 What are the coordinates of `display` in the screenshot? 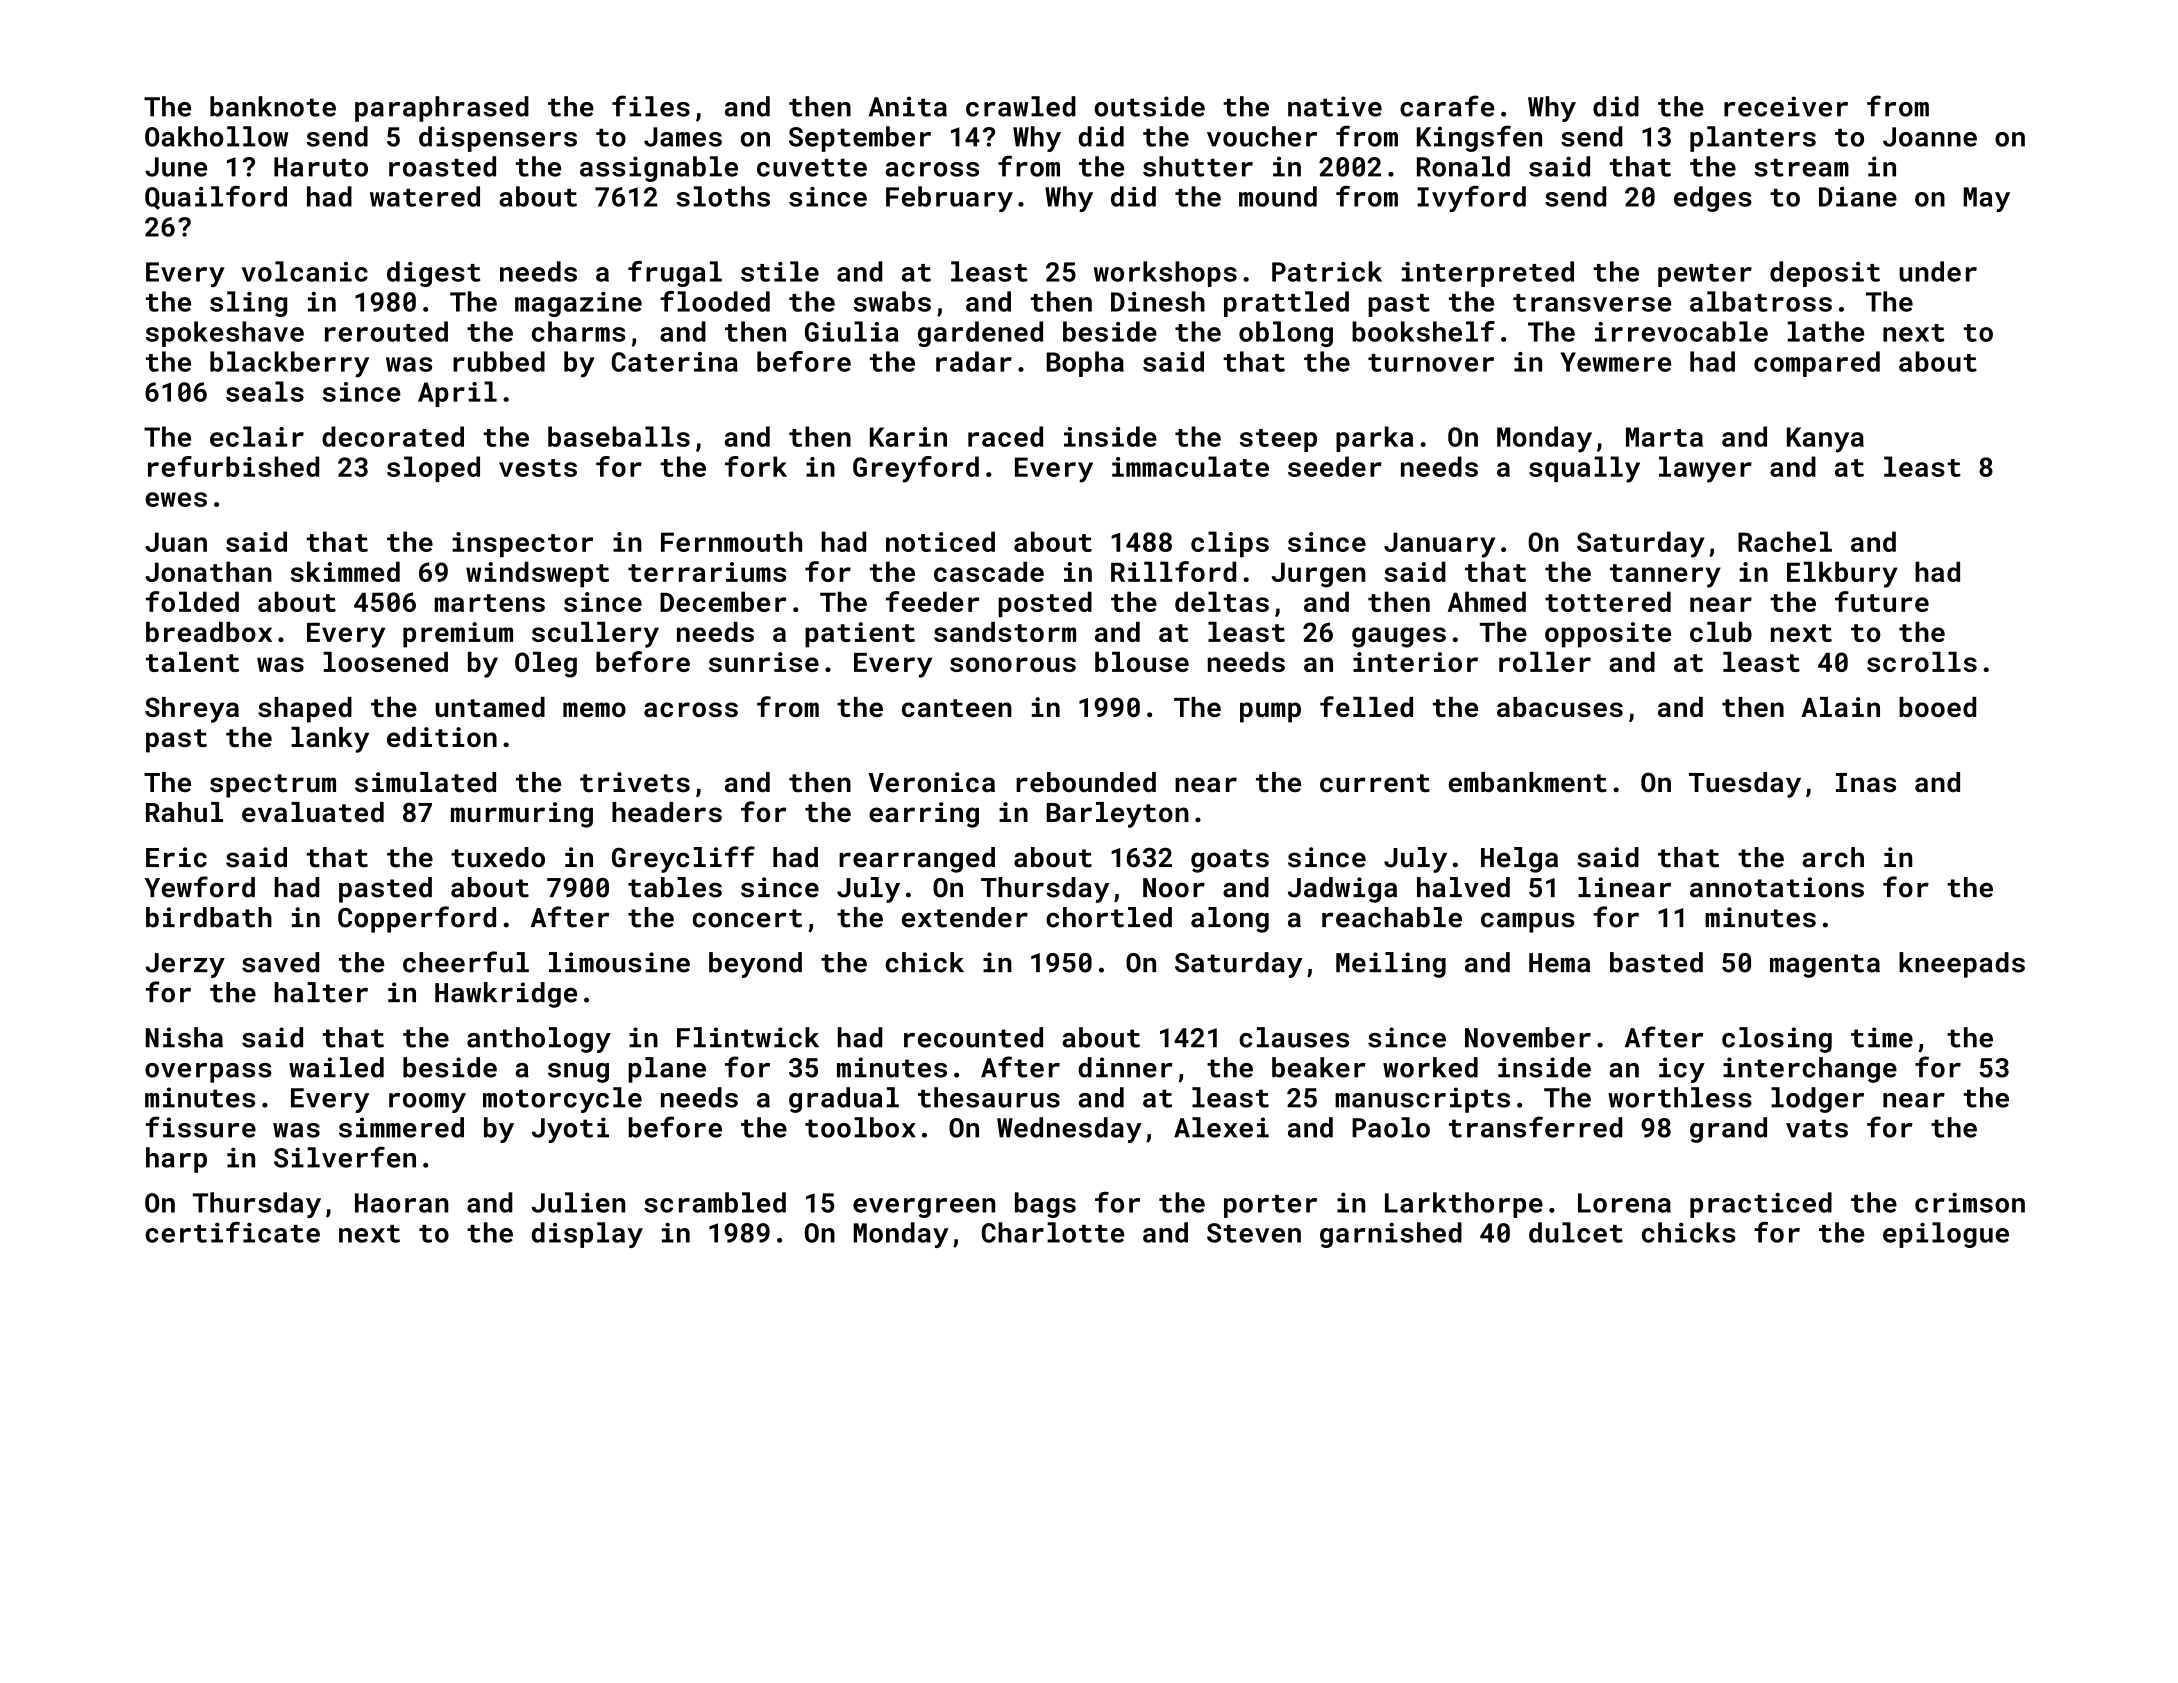 It's located at (587, 1235).
